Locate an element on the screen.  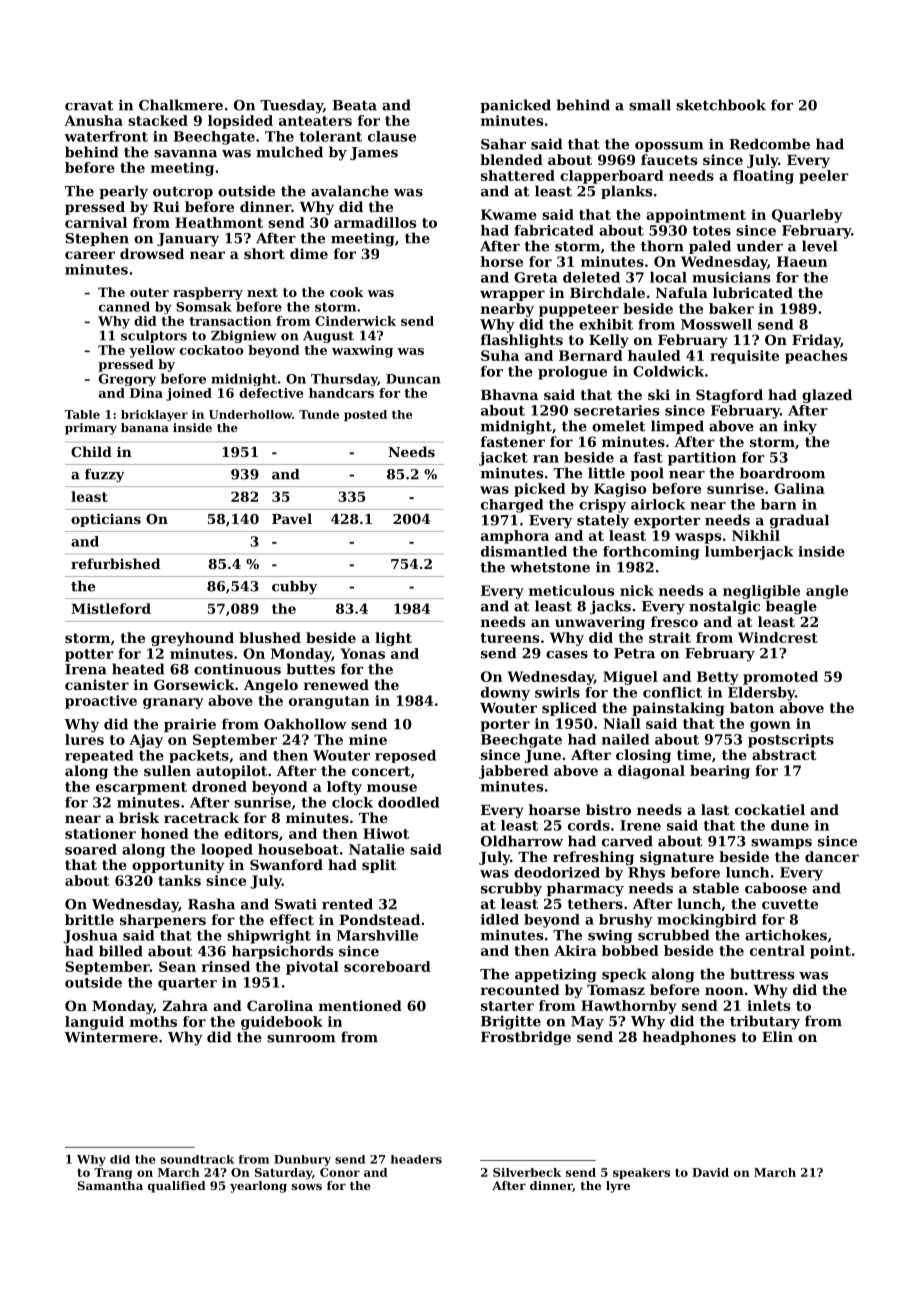
Hiwot is located at coordinates (386, 833).
